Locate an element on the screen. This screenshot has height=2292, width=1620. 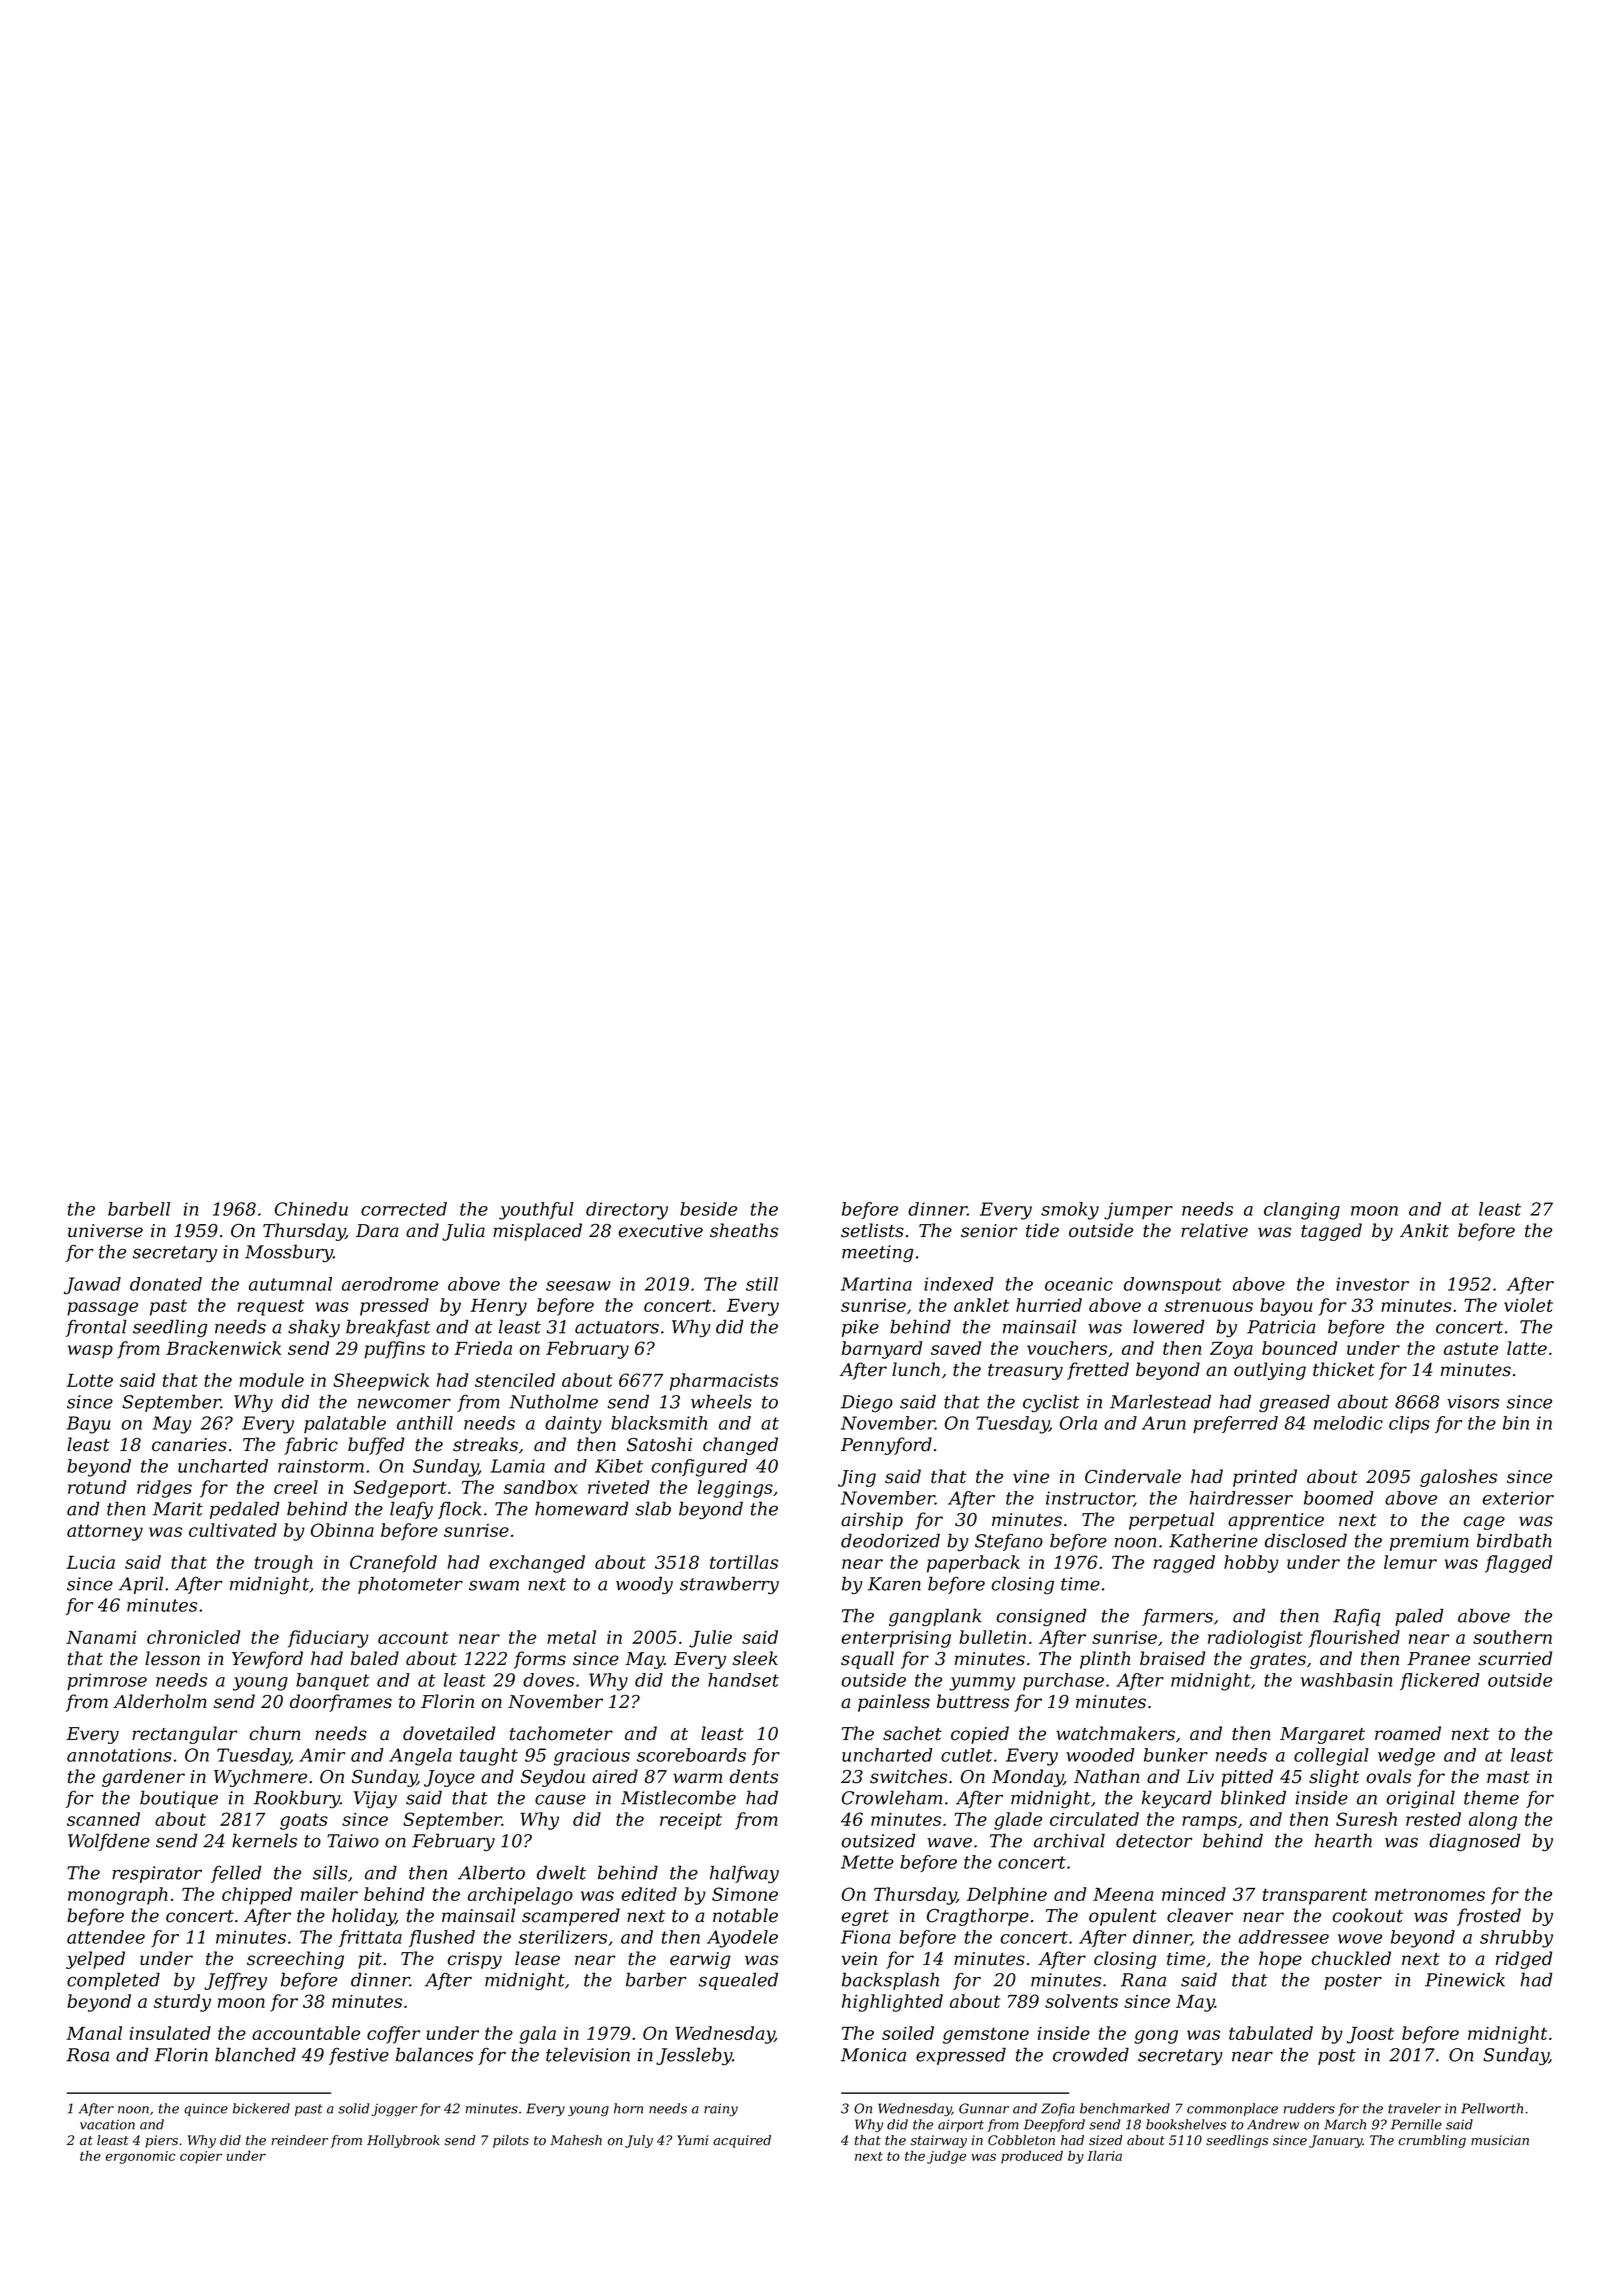
directory is located at coordinates (627, 1211).
